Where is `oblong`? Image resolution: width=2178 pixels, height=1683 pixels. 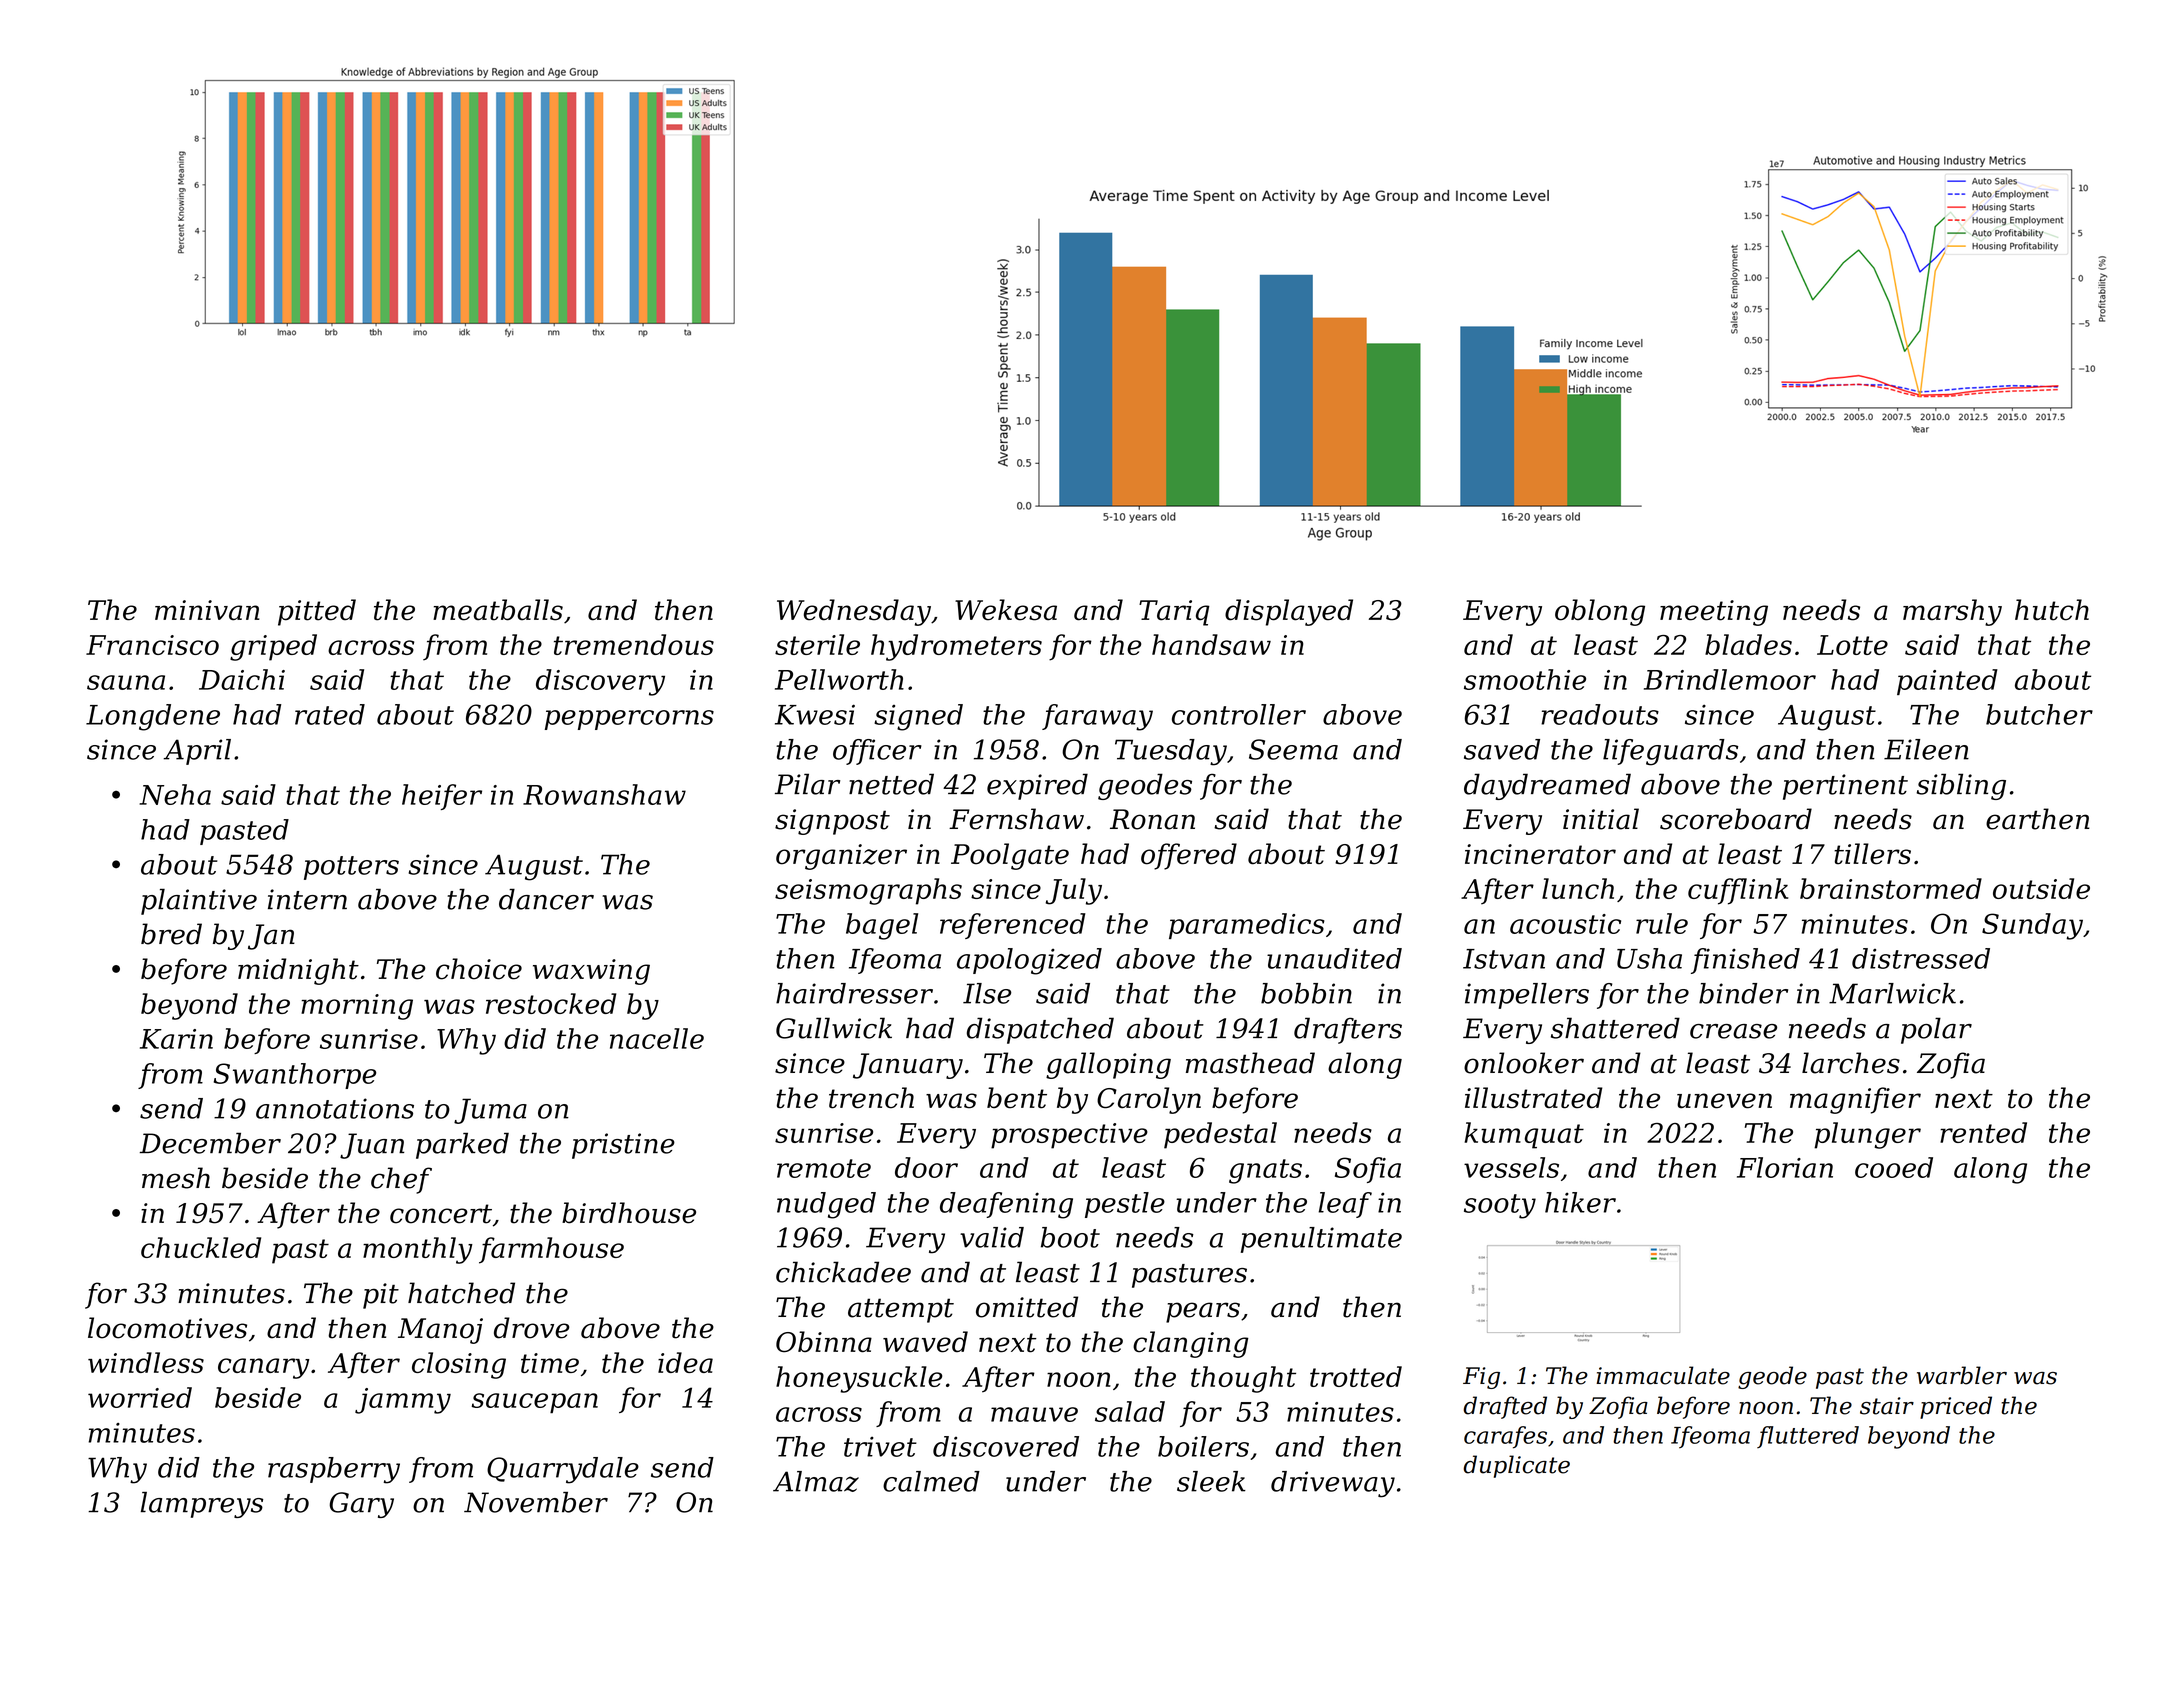
oblong is located at coordinates (1600, 612).
